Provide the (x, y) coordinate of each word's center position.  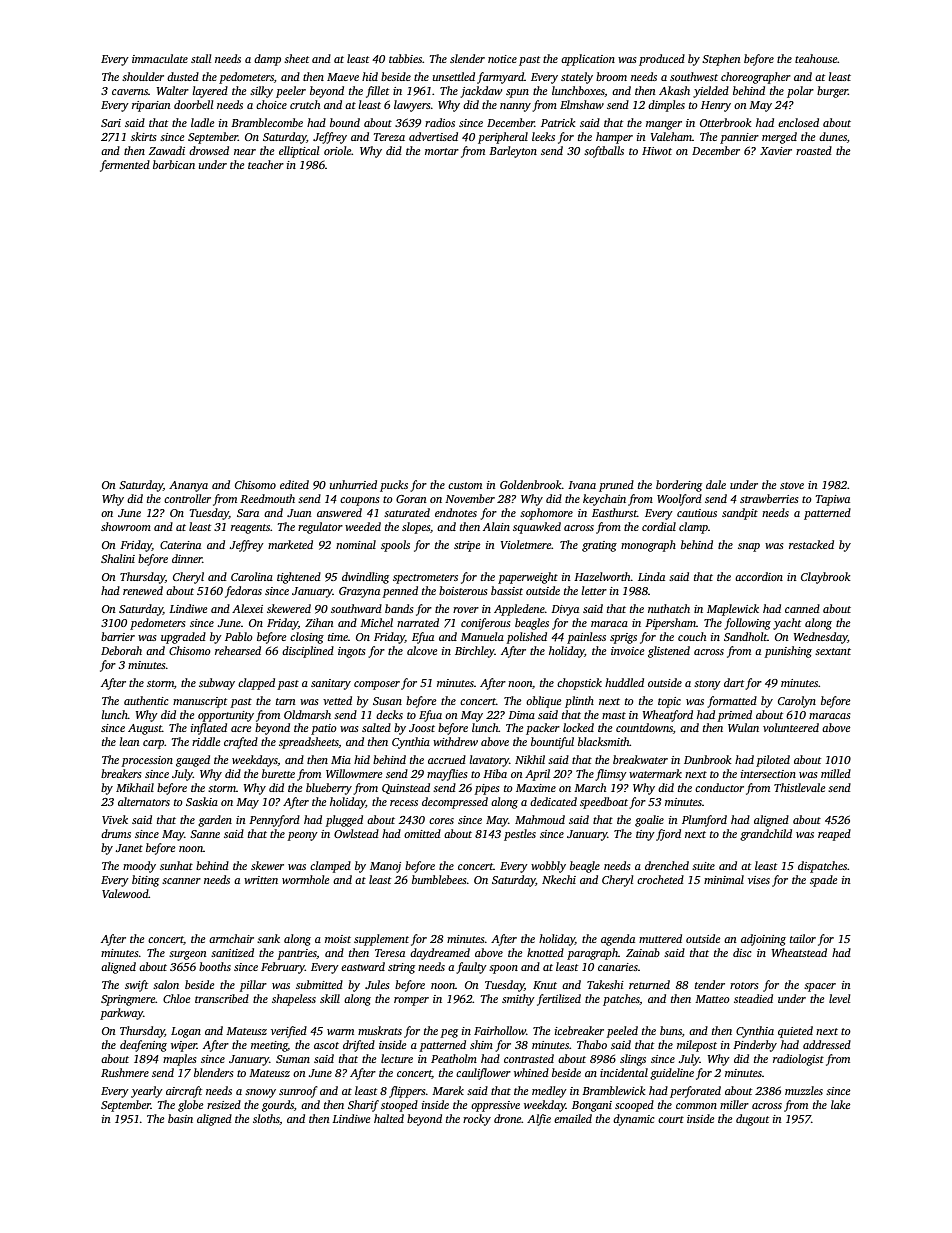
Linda (651, 576)
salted (376, 727)
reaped (834, 835)
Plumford (704, 821)
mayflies (447, 775)
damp (267, 60)
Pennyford (274, 821)
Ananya (188, 486)
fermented (125, 166)
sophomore (546, 514)
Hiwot (657, 151)
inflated (209, 729)
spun (517, 93)
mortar (442, 151)
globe (190, 1106)
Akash (674, 90)
